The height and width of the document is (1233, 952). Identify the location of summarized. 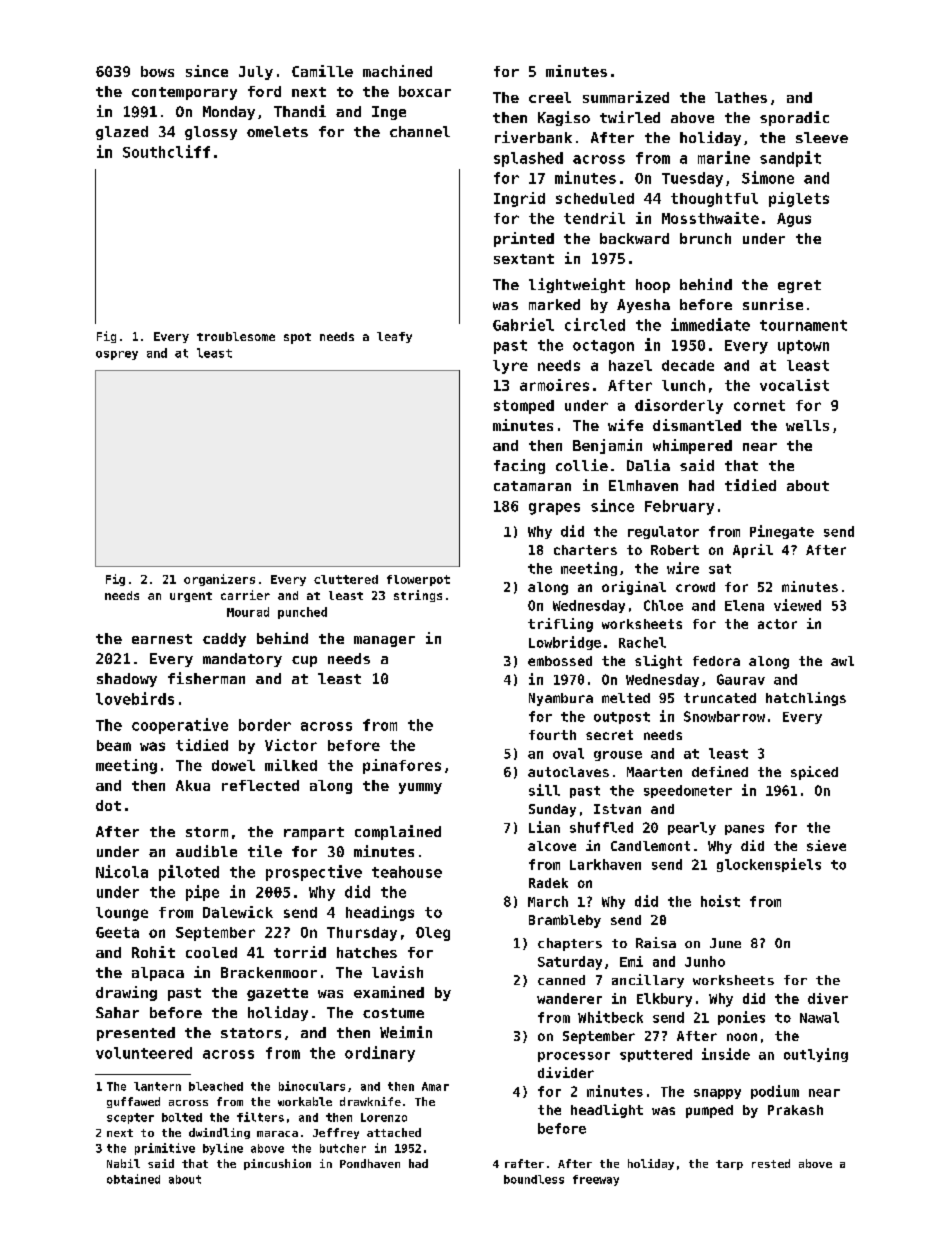
(626, 97).
